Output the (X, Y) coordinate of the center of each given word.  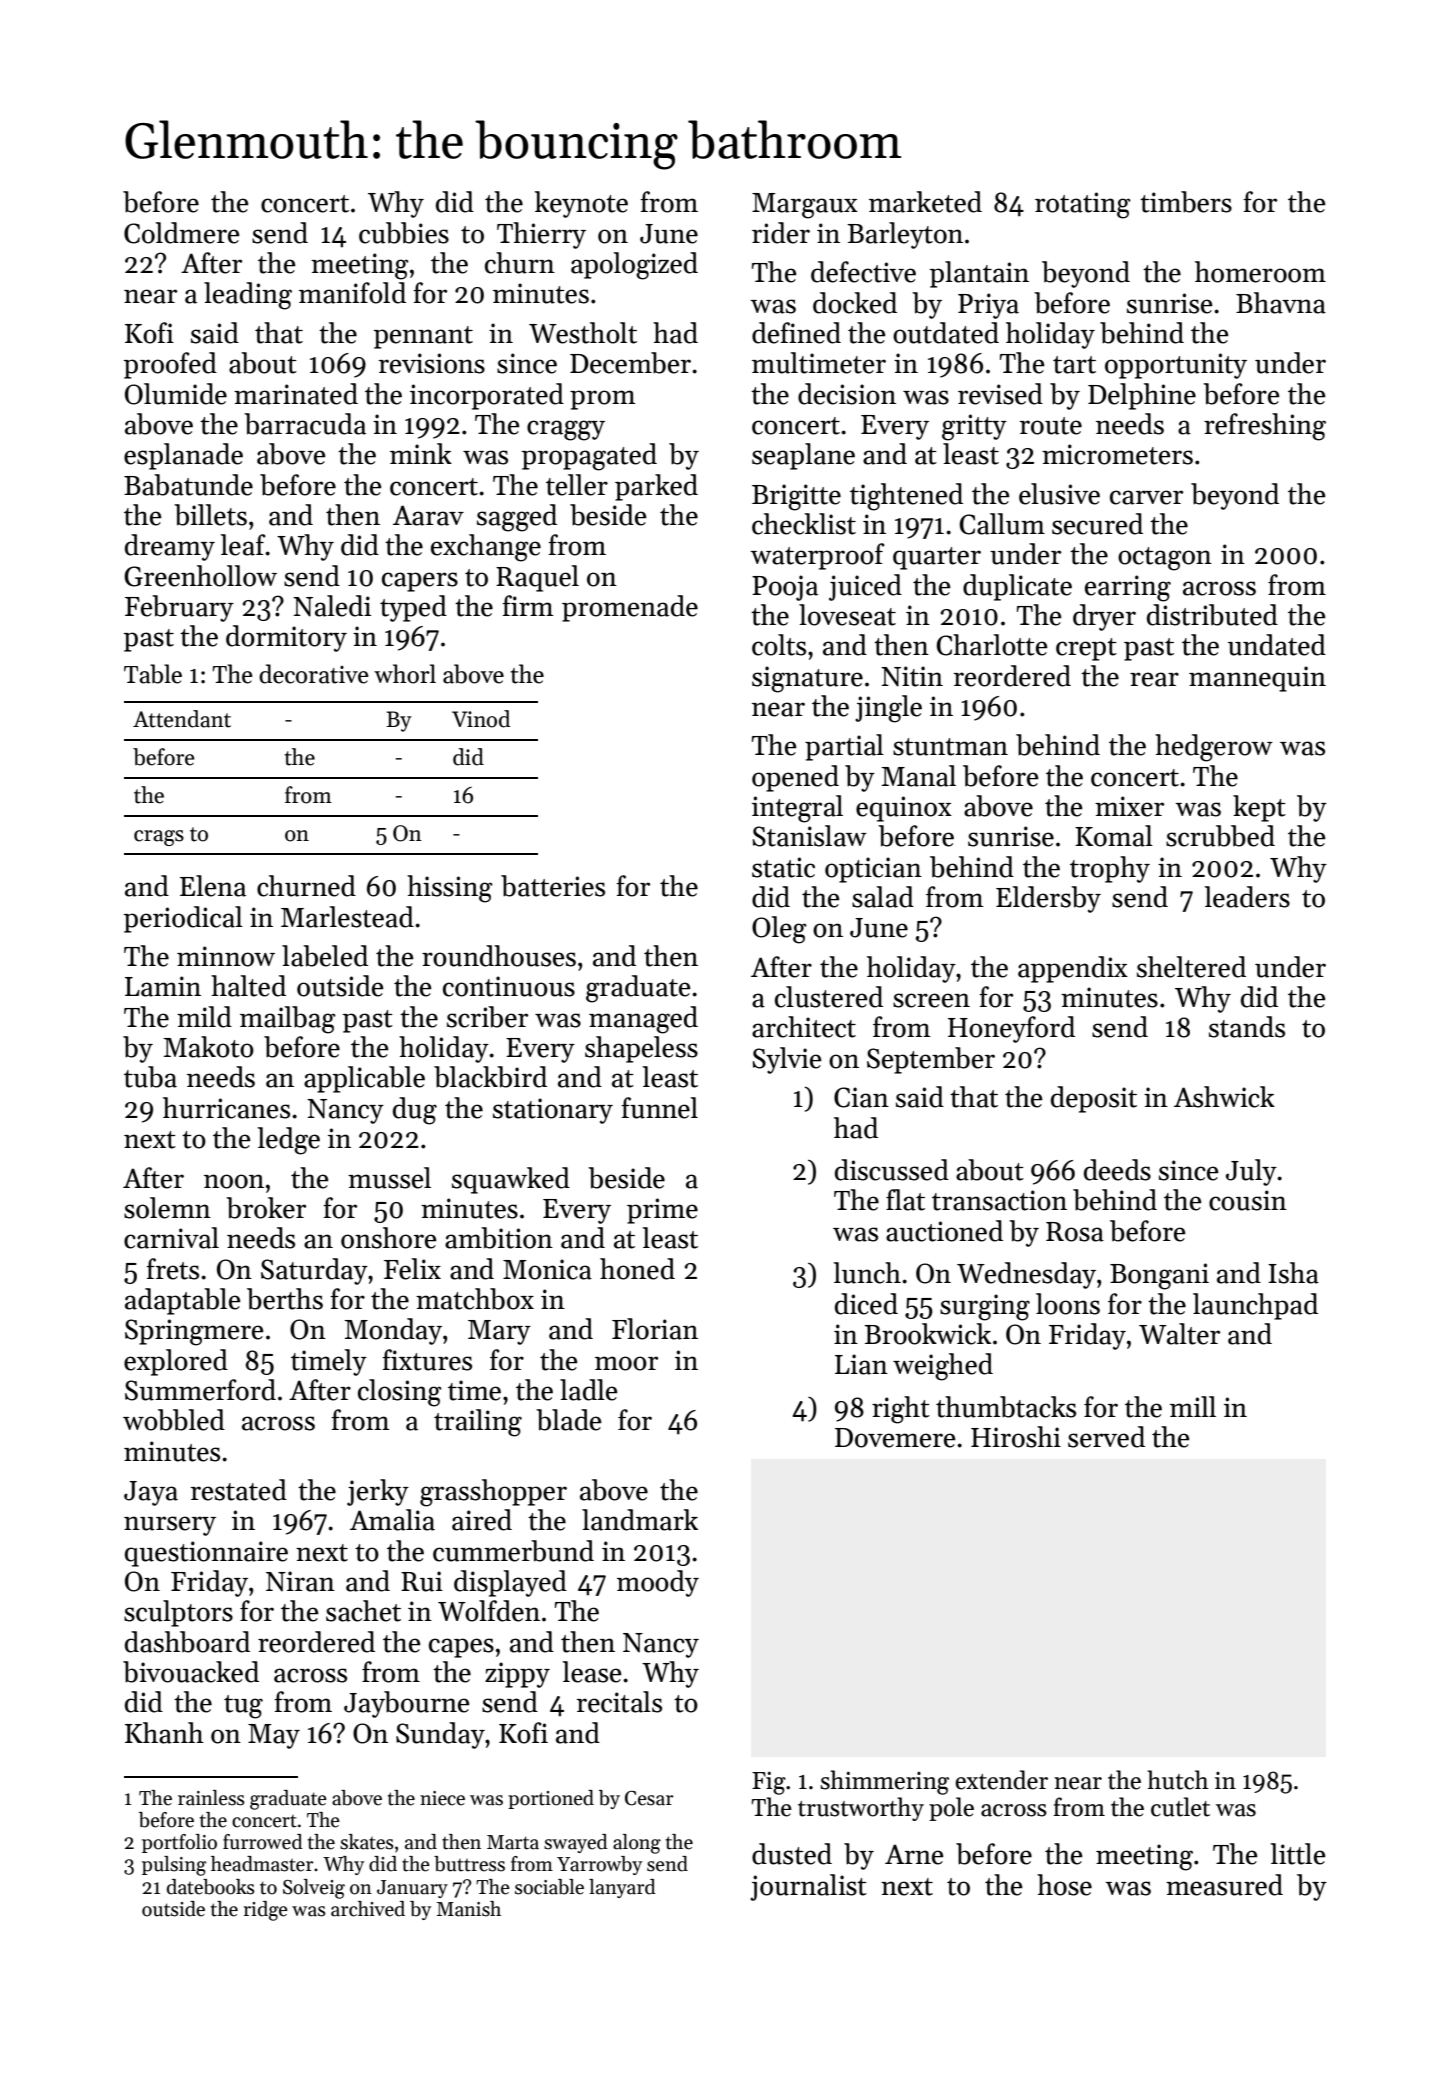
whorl (405, 674)
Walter (1179, 1334)
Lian (861, 1364)
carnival (171, 1238)
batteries (553, 886)
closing (400, 1393)
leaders (1247, 897)
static (783, 867)
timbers (1186, 202)
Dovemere (895, 1438)
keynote (581, 204)
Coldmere (182, 233)
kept (1259, 808)
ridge (266, 1911)
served (1106, 1437)
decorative (314, 674)
